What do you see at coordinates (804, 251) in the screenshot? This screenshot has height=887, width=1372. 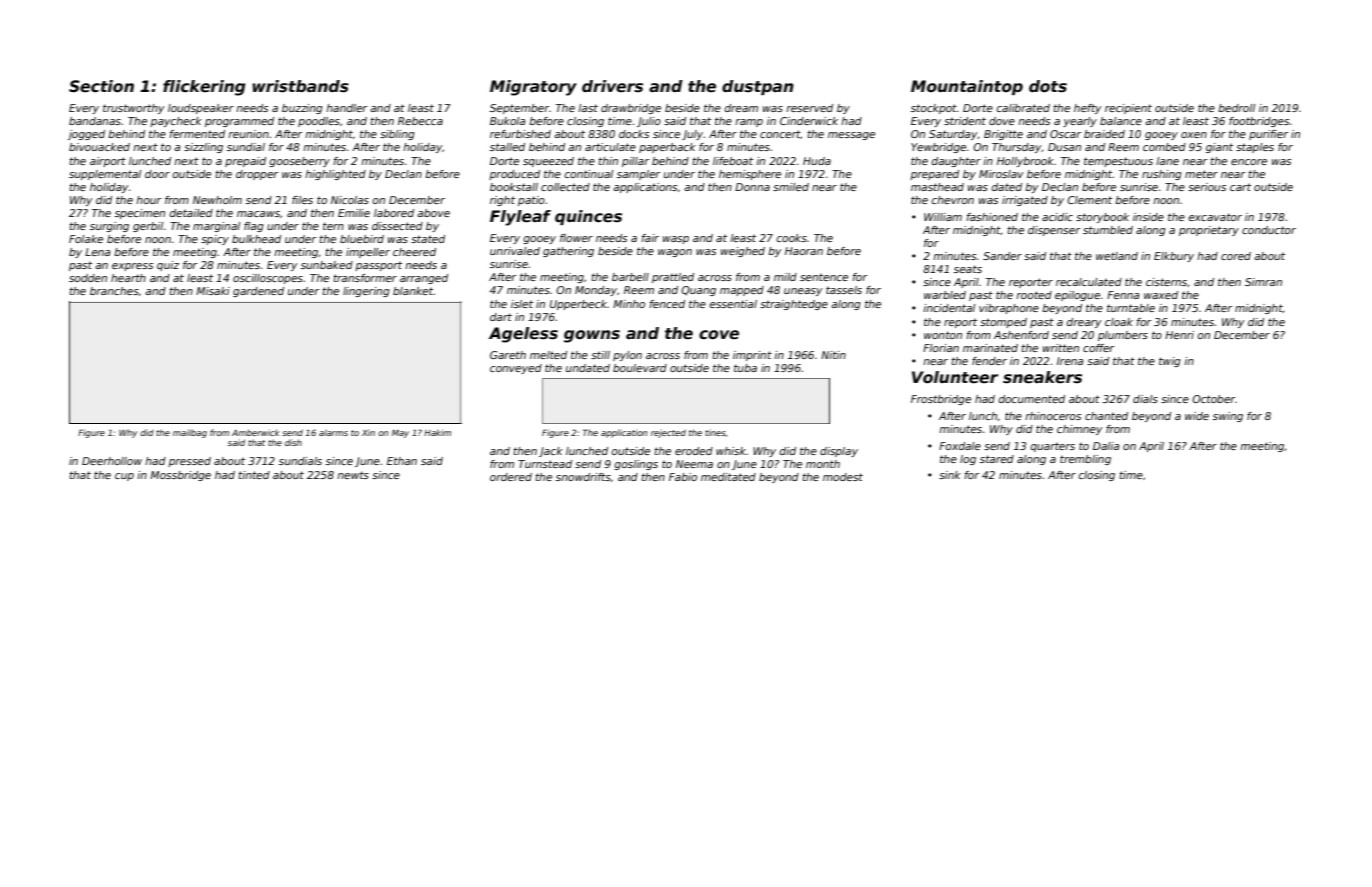 I see `Haoran` at bounding box center [804, 251].
